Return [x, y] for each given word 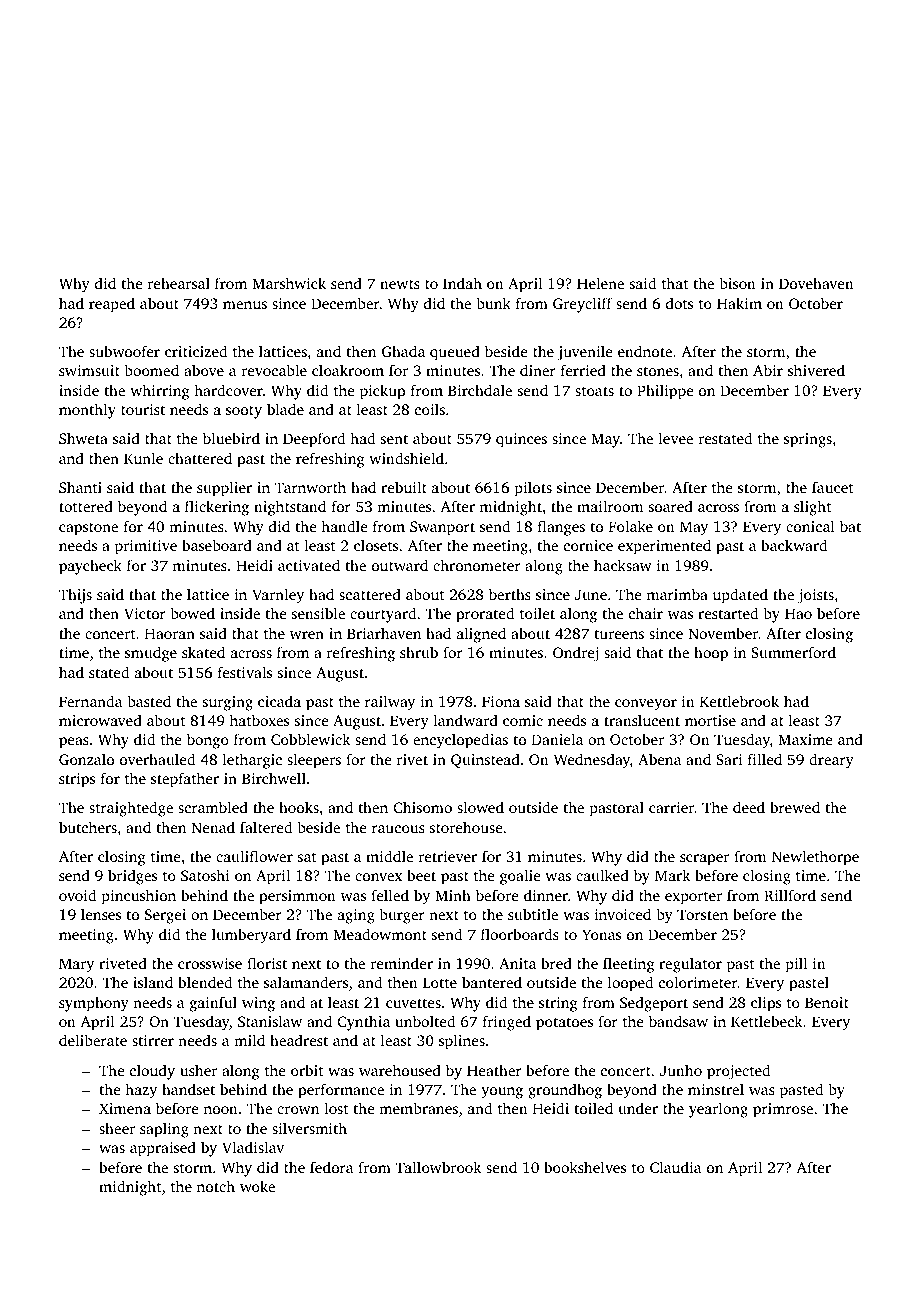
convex [378, 877]
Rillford [790, 895]
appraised [163, 1149]
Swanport [442, 528]
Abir [768, 370]
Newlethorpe [815, 858]
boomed [151, 370]
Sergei [165, 916]
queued [455, 353]
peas [74, 743]
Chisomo [422, 807]
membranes [418, 1108]
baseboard [217, 545]
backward [794, 545]
